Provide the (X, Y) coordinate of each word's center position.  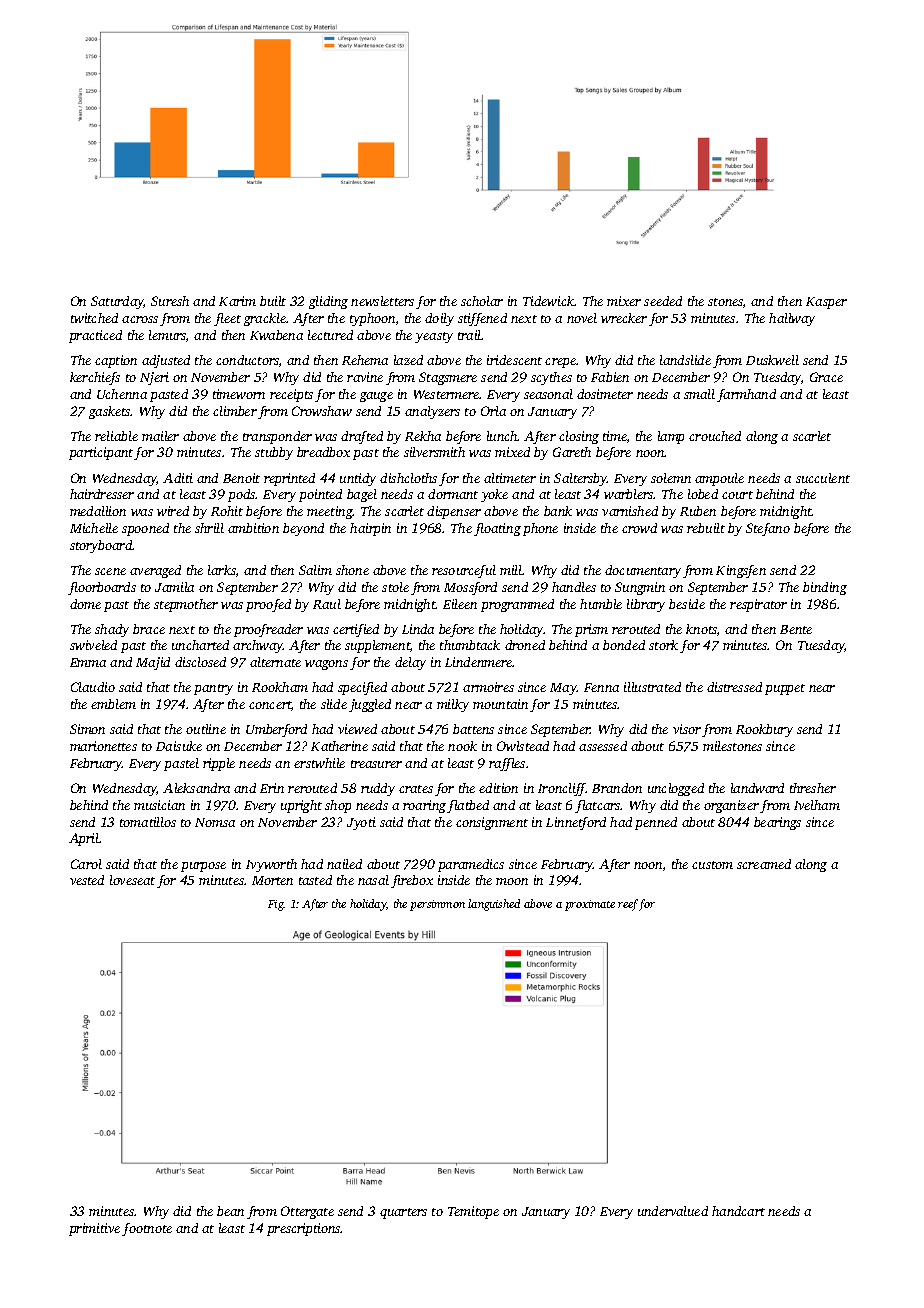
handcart (738, 1211)
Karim (237, 301)
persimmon (437, 905)
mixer (624, 301)
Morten (272, 880)
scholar (482, 301)
